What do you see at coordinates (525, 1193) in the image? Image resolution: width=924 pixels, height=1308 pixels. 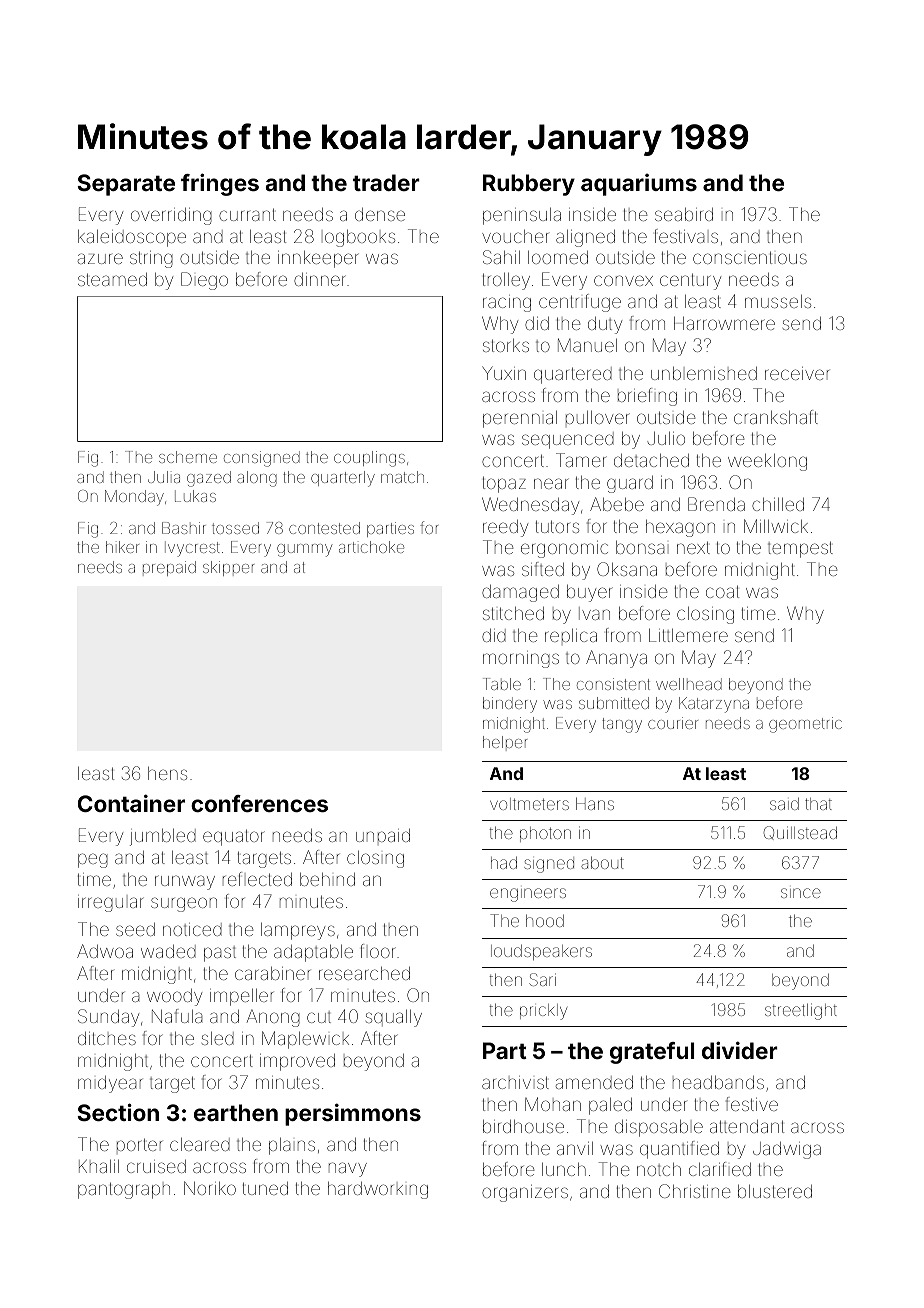 I see `organizers` at bounding box center [525, 1193].
